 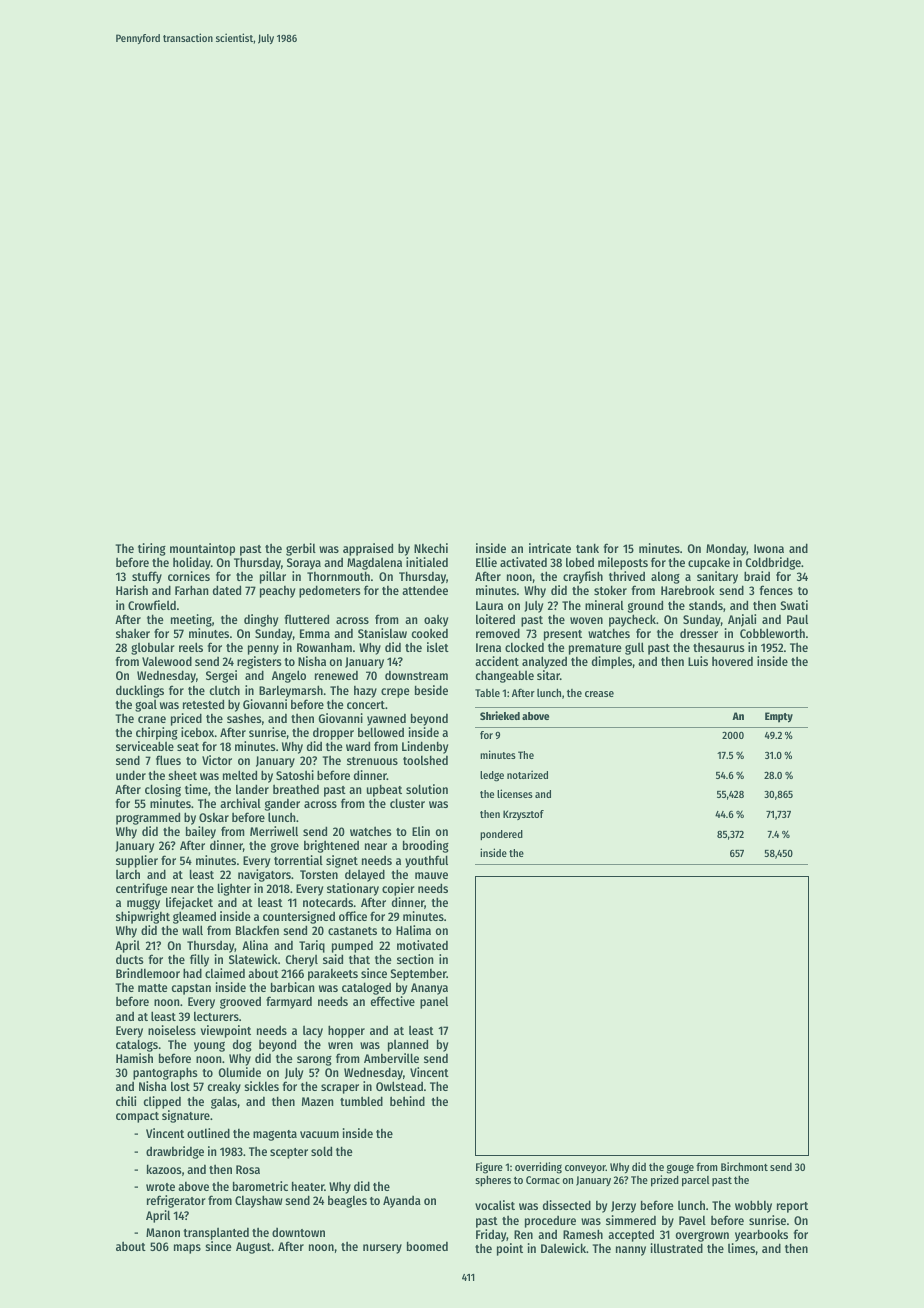 What do you see at coordinates (257, 930) in the document?
I see `Blackfen` at bounding box center [257, 930].
